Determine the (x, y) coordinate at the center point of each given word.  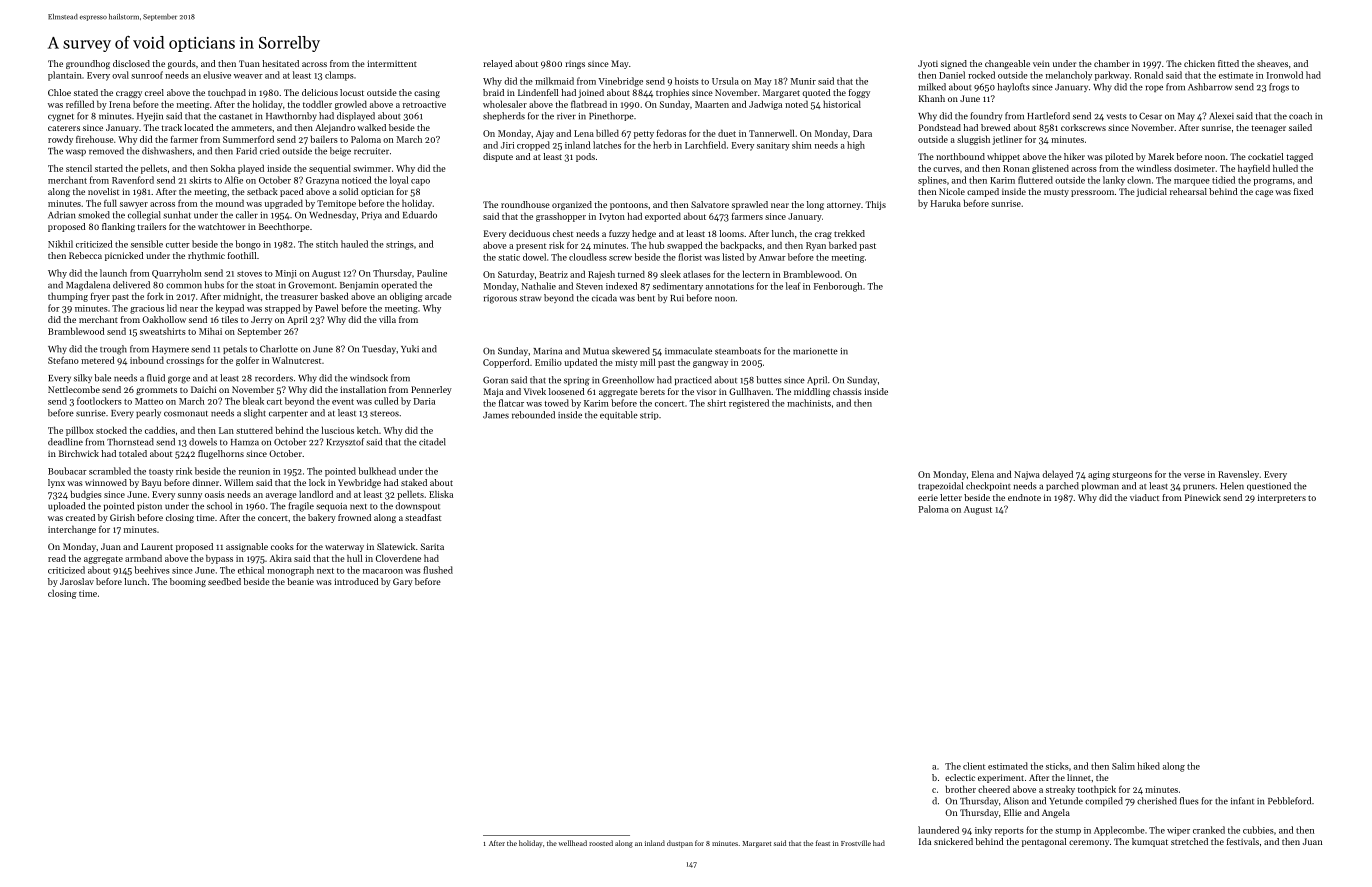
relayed (498, 64)
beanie (300, 581)
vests (1116, 117)
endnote (1024, 497)
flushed (438, 570)
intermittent (392, 63)
